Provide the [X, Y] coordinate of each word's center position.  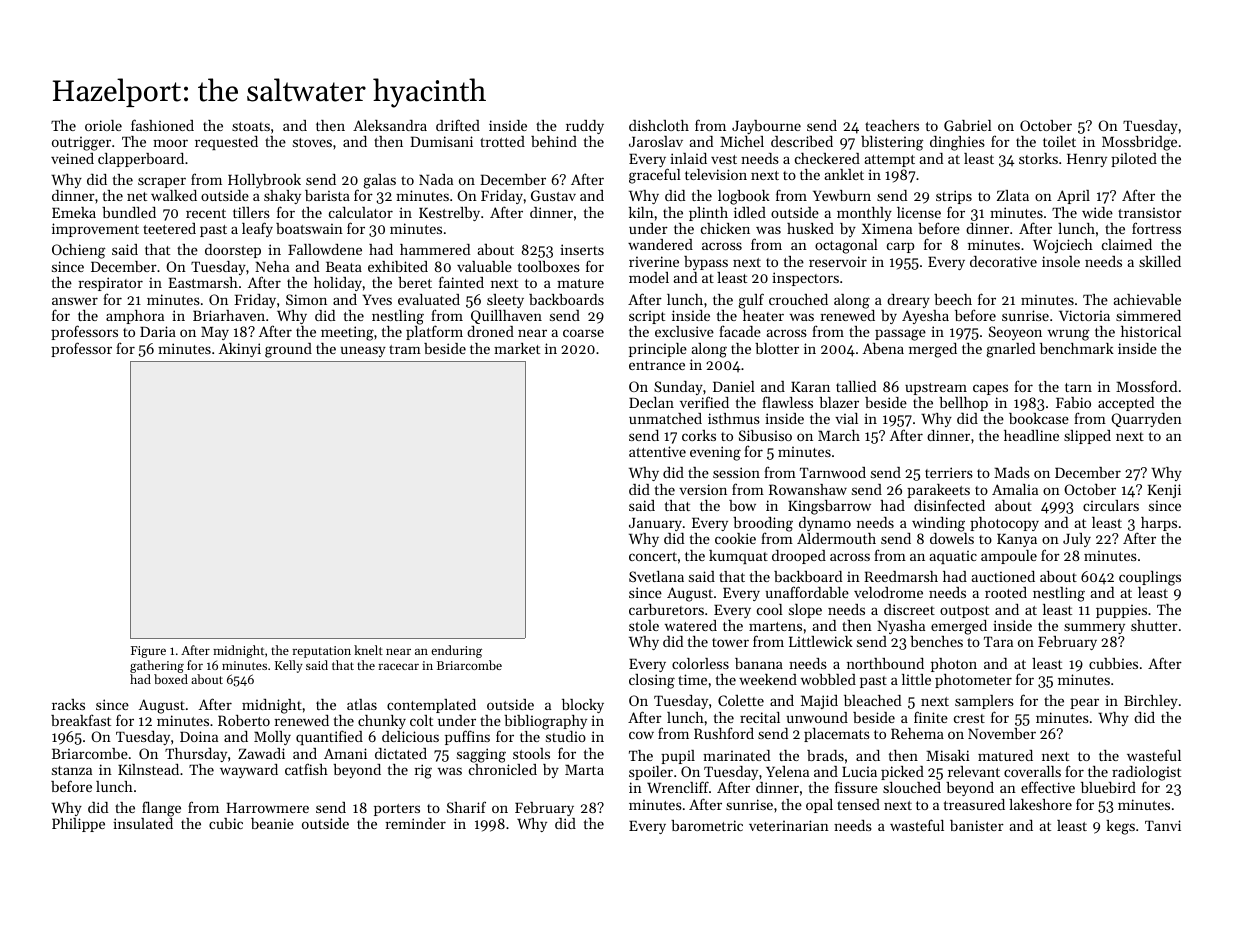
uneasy [363, 351]
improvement [95, 230]
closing [652, 681]
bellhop [963, 404]
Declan [651, 402]
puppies [1121, 611]
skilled [1160, 261]
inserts [582, 249]
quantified [329, 737]
